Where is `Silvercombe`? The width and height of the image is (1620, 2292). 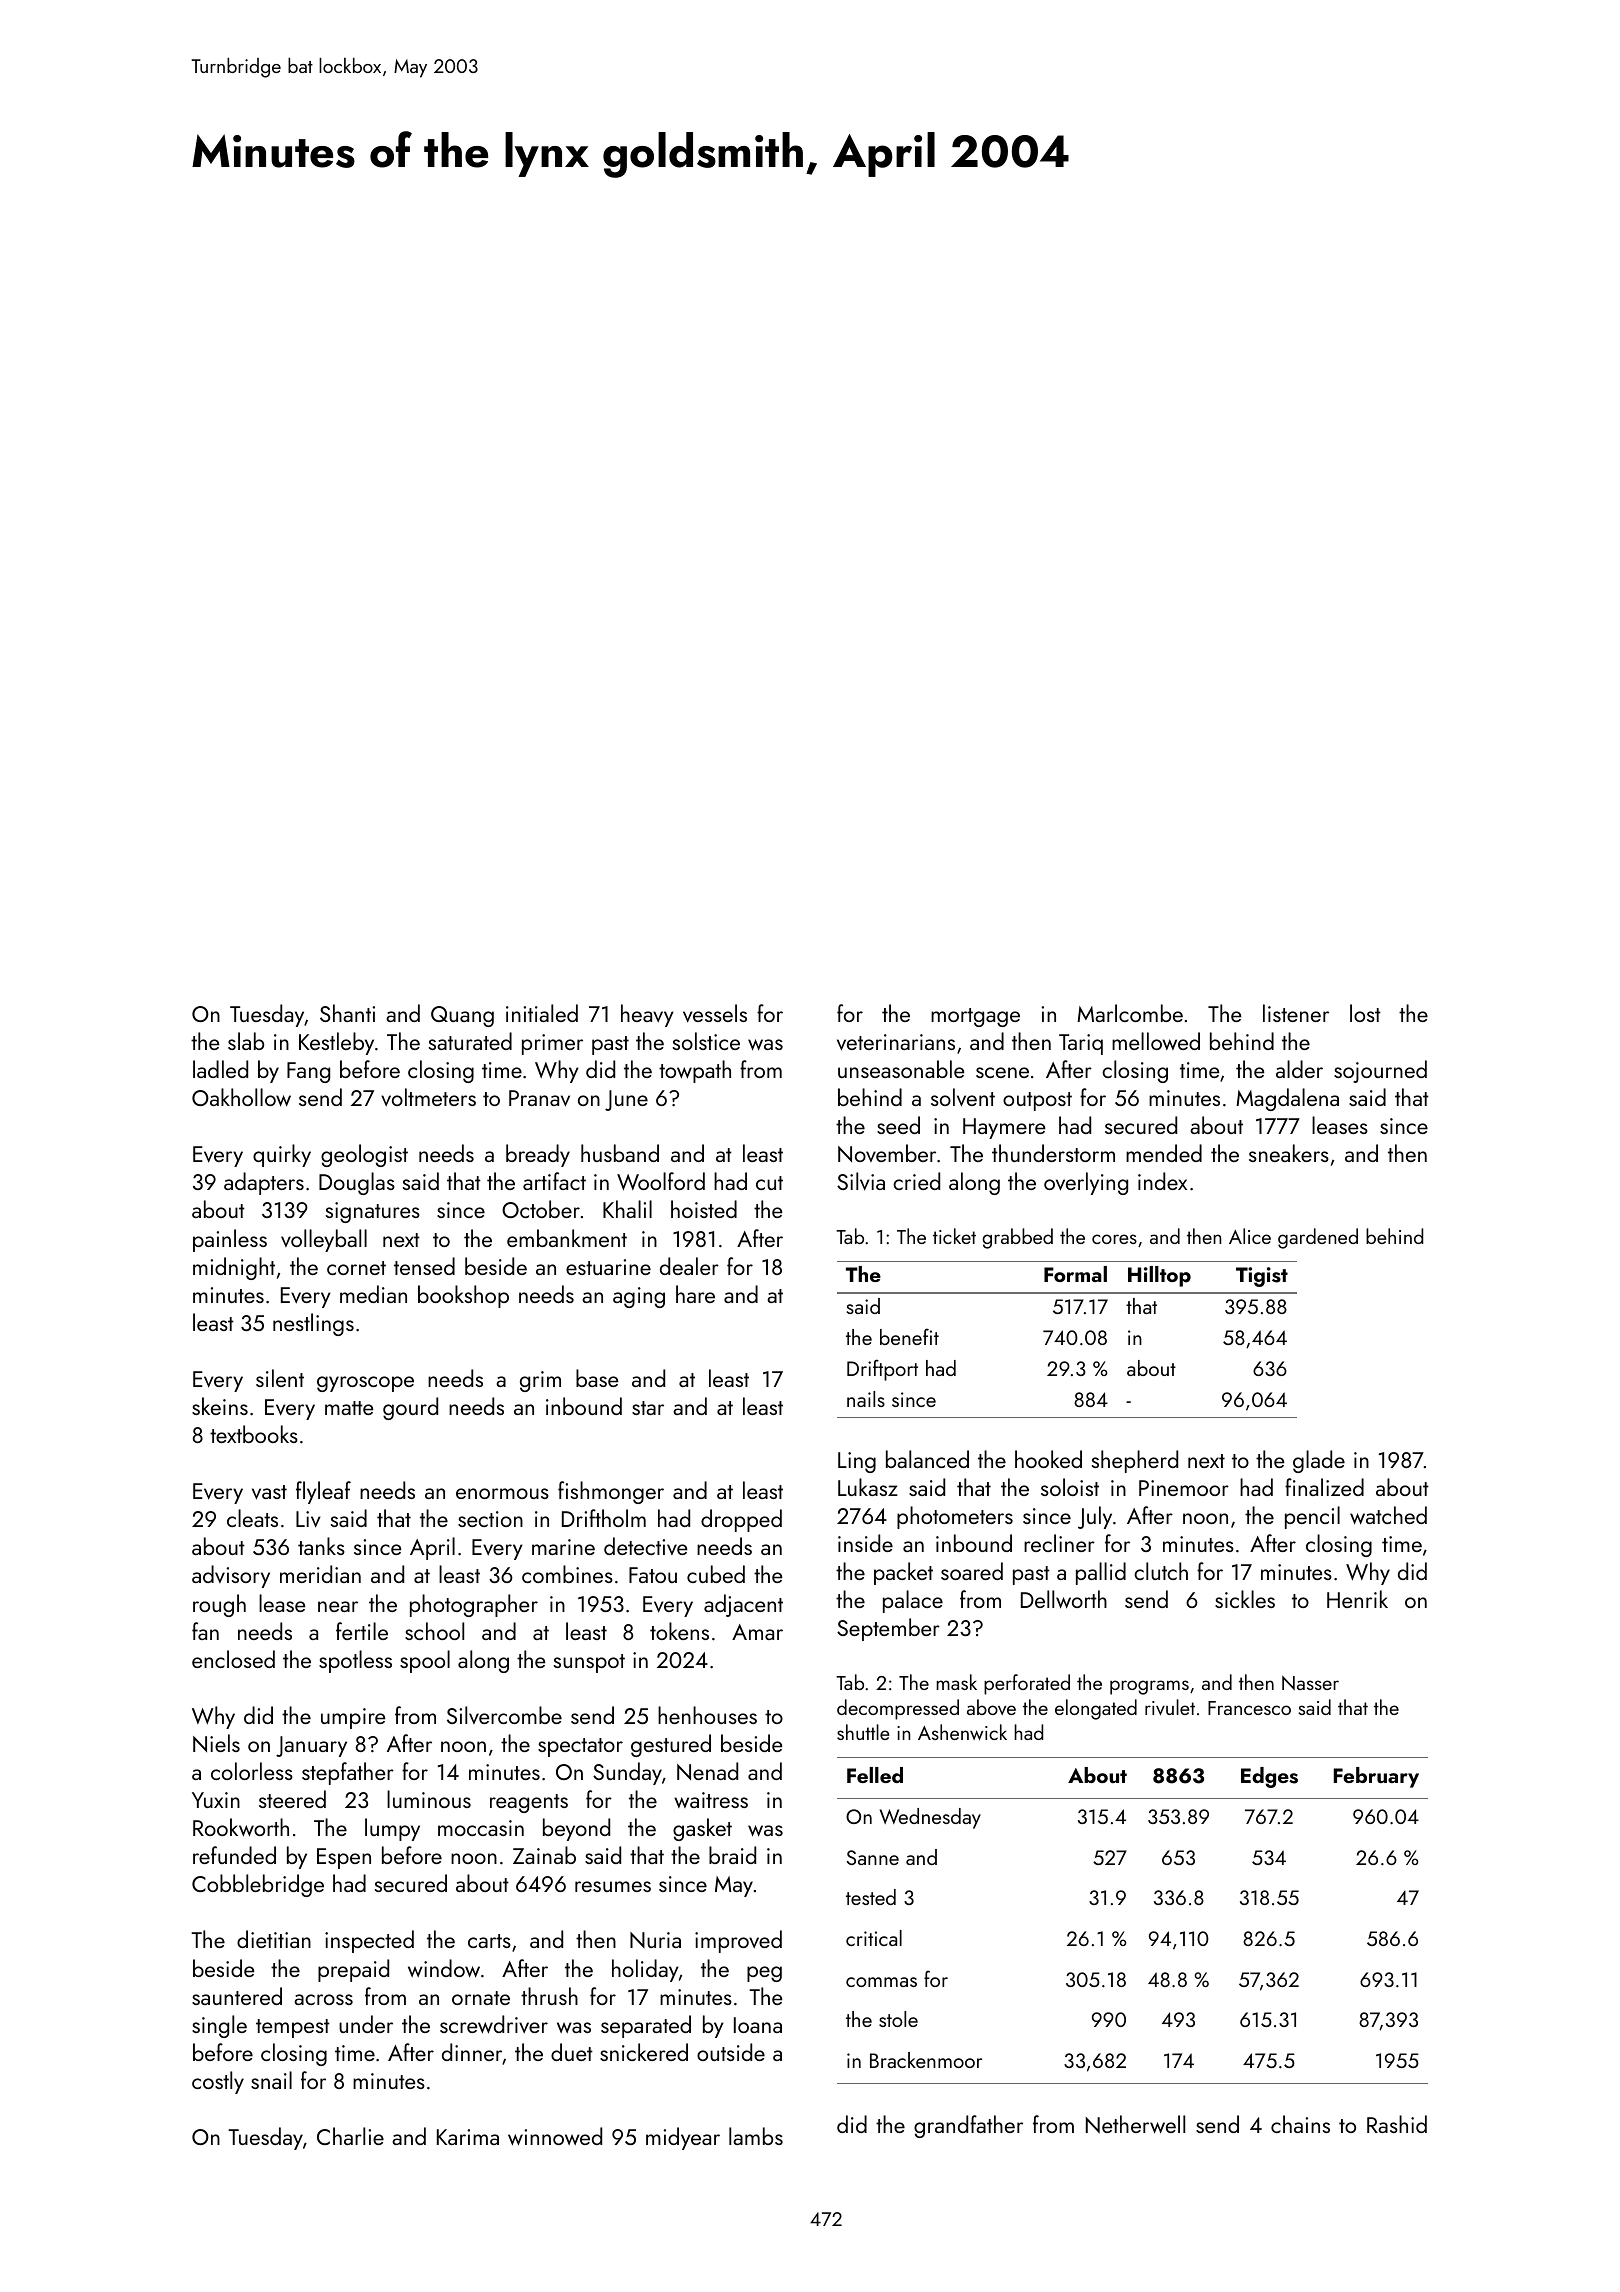
Silvercombe is located at coordinates (504, 1715).
